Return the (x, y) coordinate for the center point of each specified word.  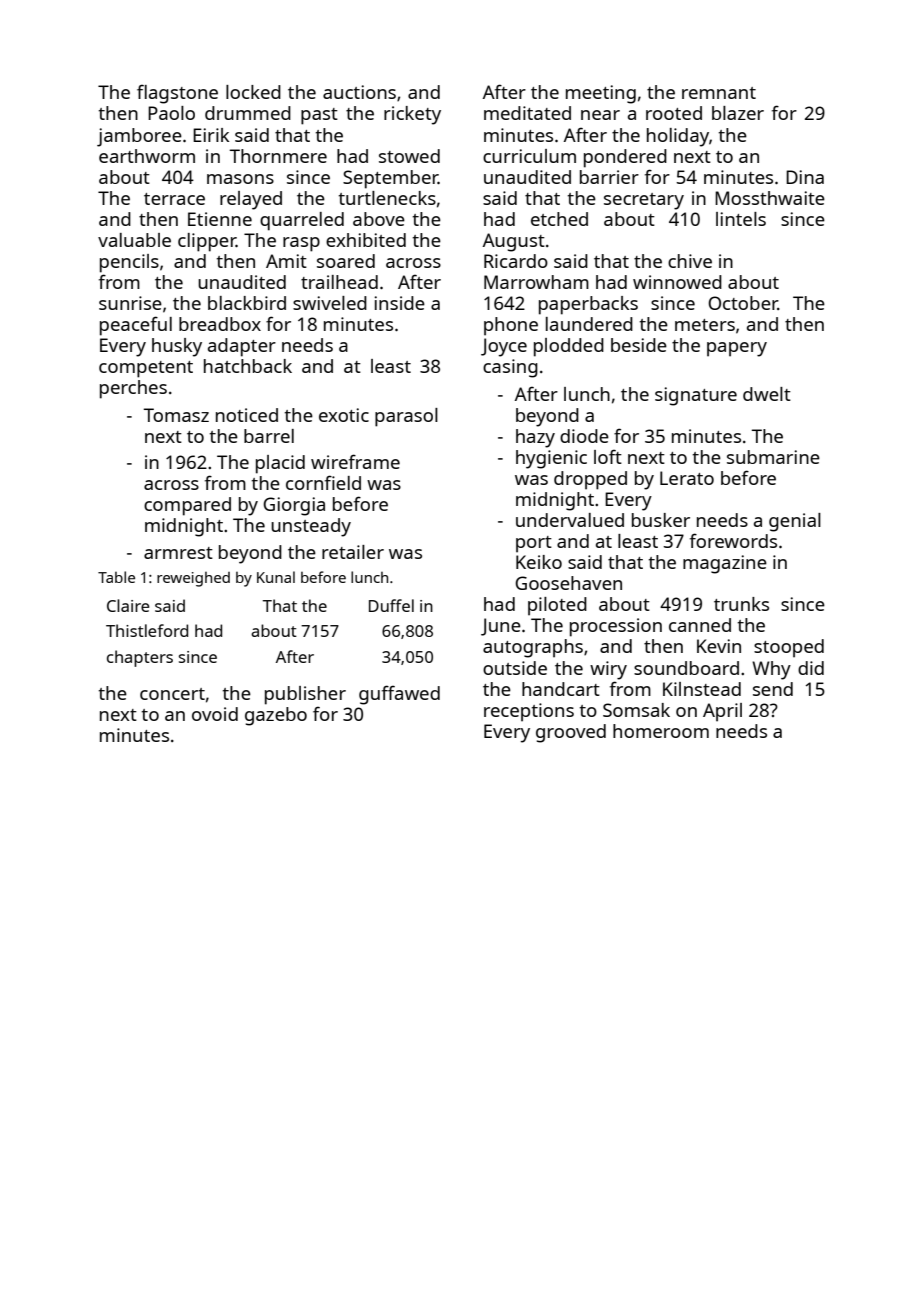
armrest (178, 553)
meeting (601, 94)
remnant (719, 93)
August (514, 242)
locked (253, 92)
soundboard (686, 668)
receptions (529, 712)
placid (280, 464)
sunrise (130, 303)
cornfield (323, 482)
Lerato (687, 478)
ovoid (215, 714)
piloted (557, 606)
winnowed (677, 282)
